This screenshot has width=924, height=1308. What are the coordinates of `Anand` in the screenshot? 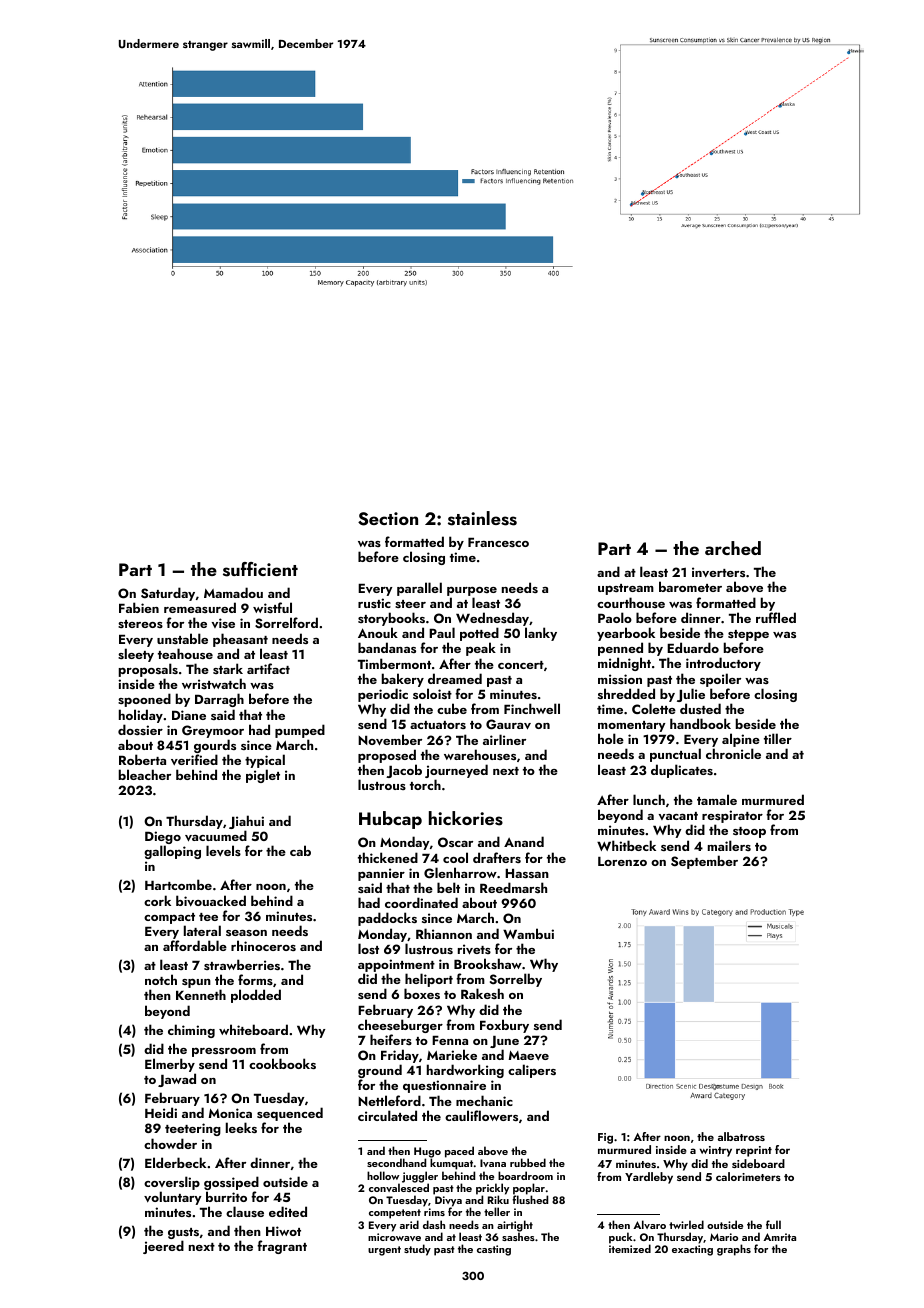 It's located at (524, 841).
